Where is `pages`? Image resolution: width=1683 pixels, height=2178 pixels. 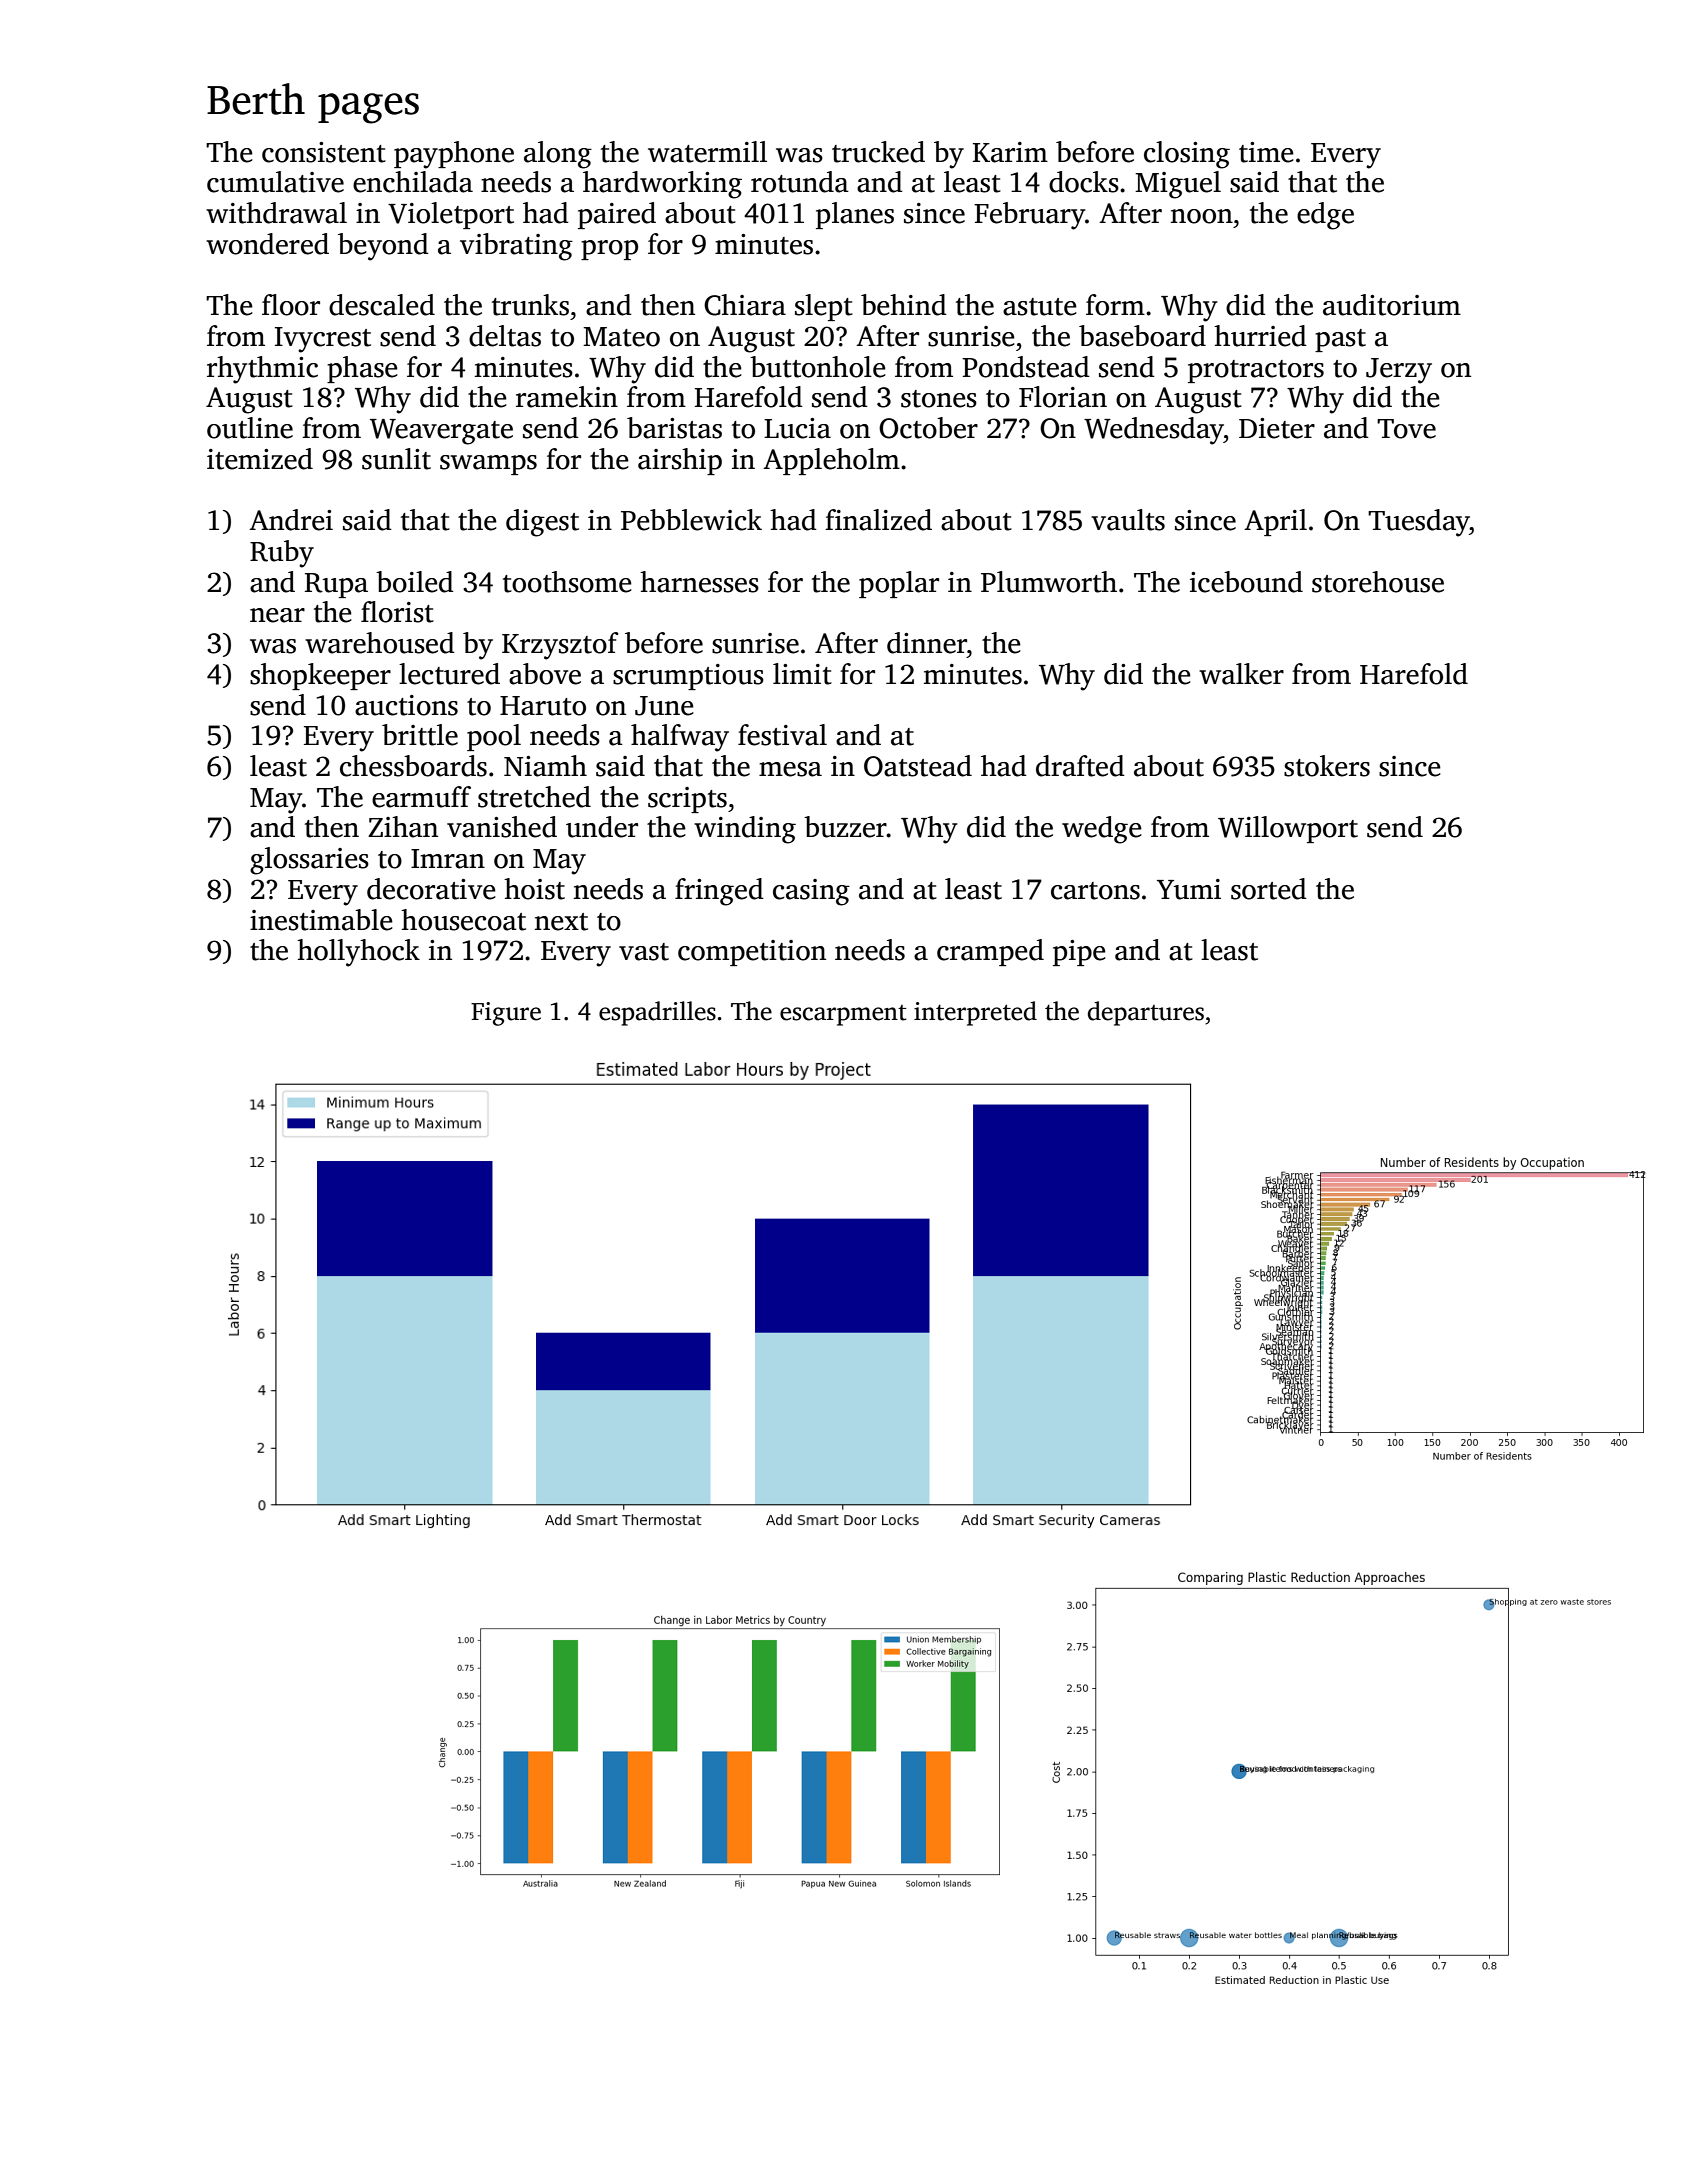
pages is located at coordinates (368, 108).
